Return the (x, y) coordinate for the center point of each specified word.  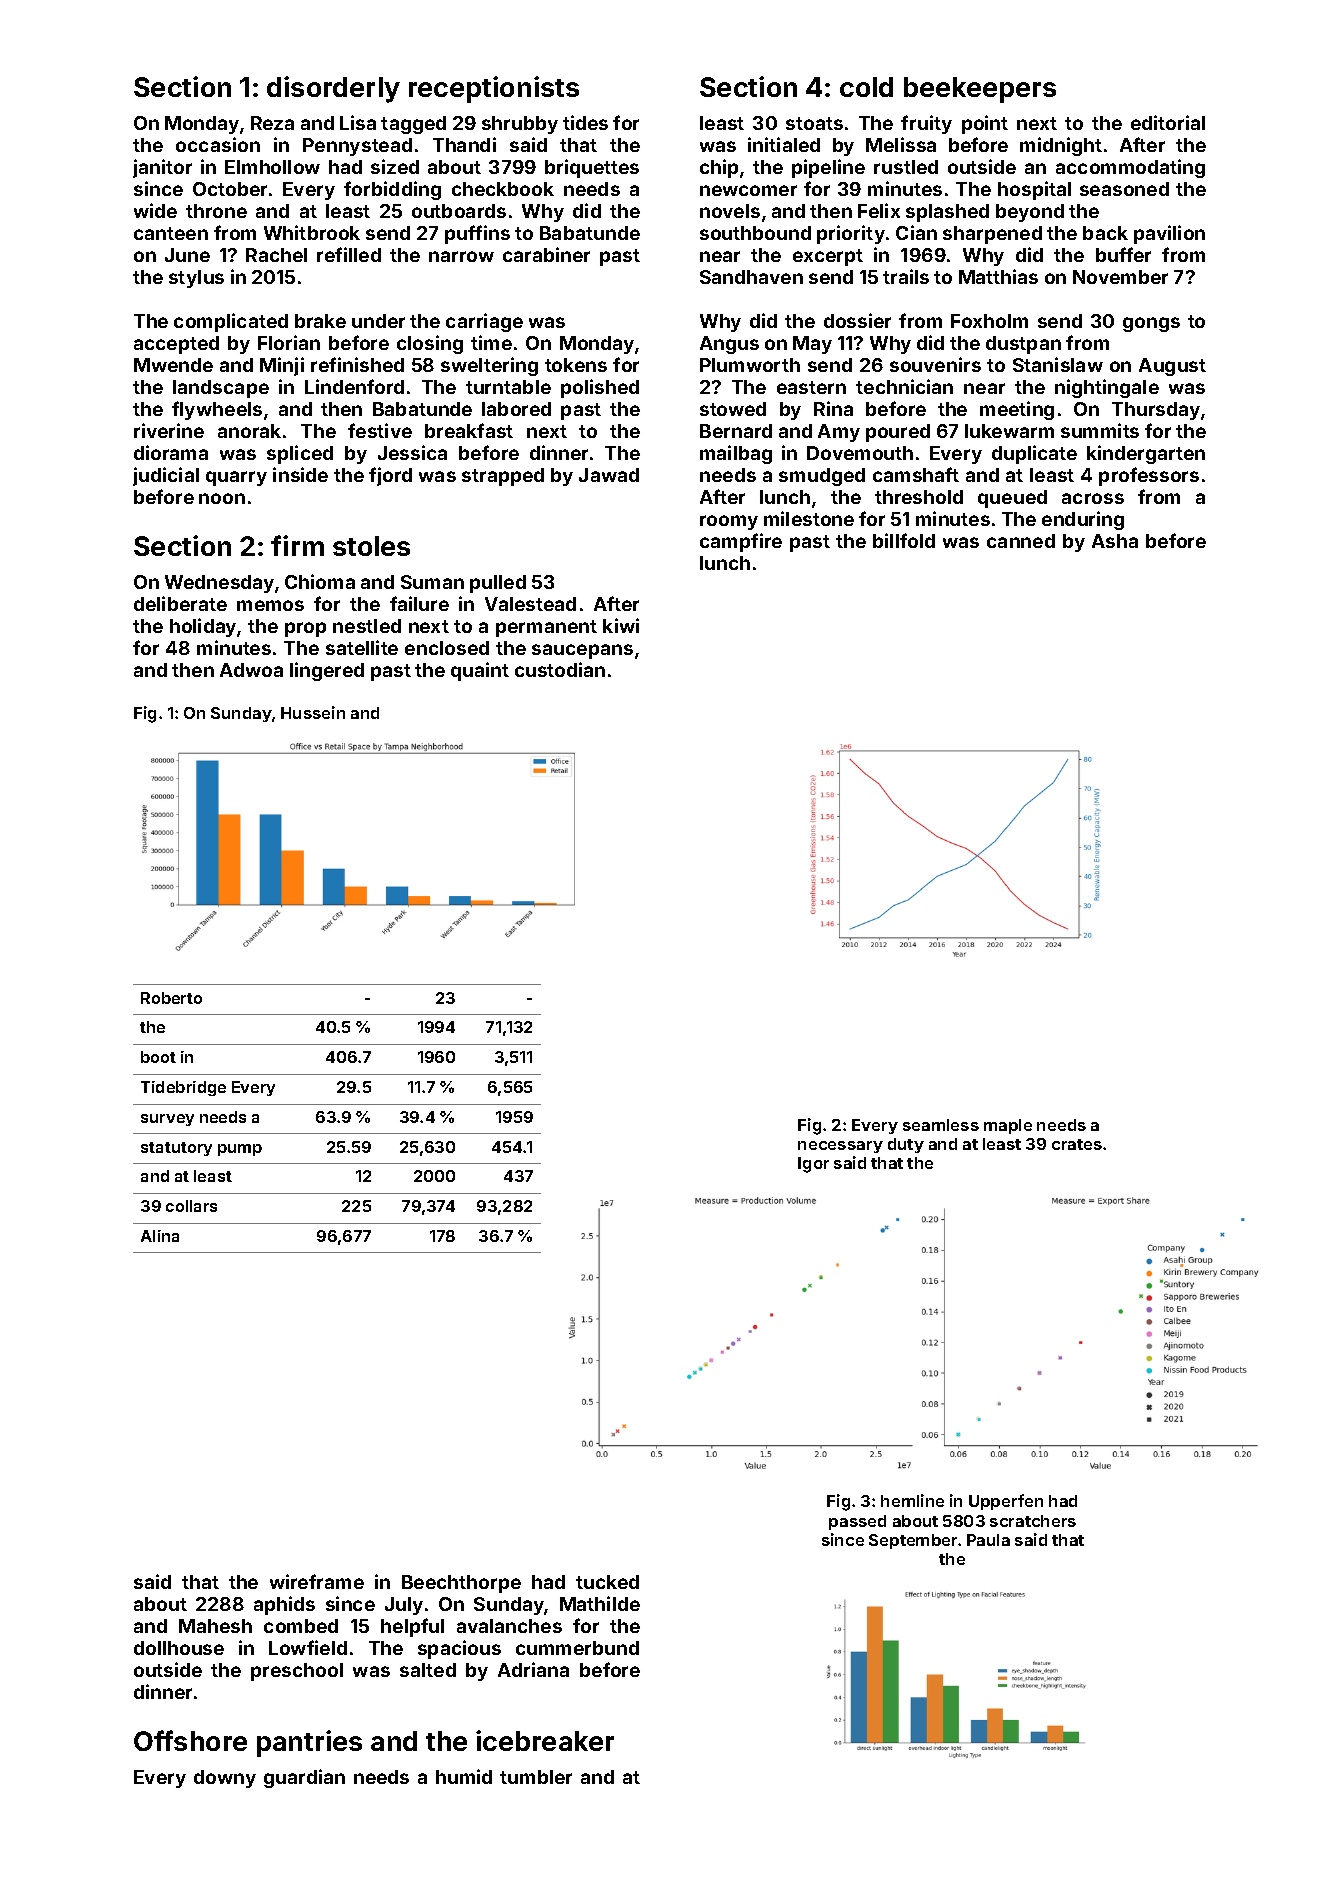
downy (225, 1779)
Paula (988, 1540)
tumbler (536, 1777)
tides (585, 122)
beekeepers (980, 90)
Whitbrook (312, 232)
